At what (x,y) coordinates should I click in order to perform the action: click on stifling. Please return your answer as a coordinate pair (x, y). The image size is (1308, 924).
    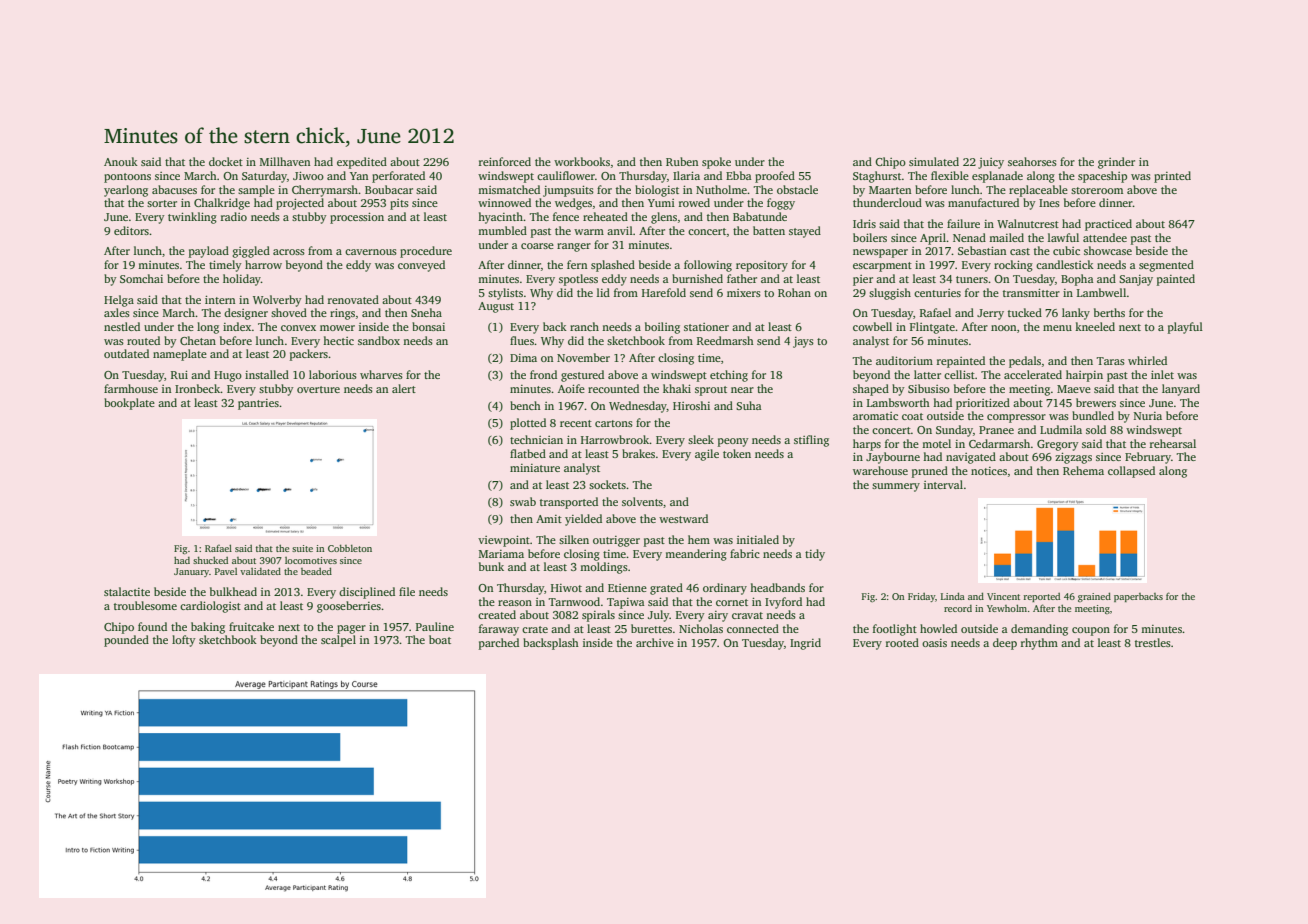
    Looking at the image, I should click on (811, 441).
